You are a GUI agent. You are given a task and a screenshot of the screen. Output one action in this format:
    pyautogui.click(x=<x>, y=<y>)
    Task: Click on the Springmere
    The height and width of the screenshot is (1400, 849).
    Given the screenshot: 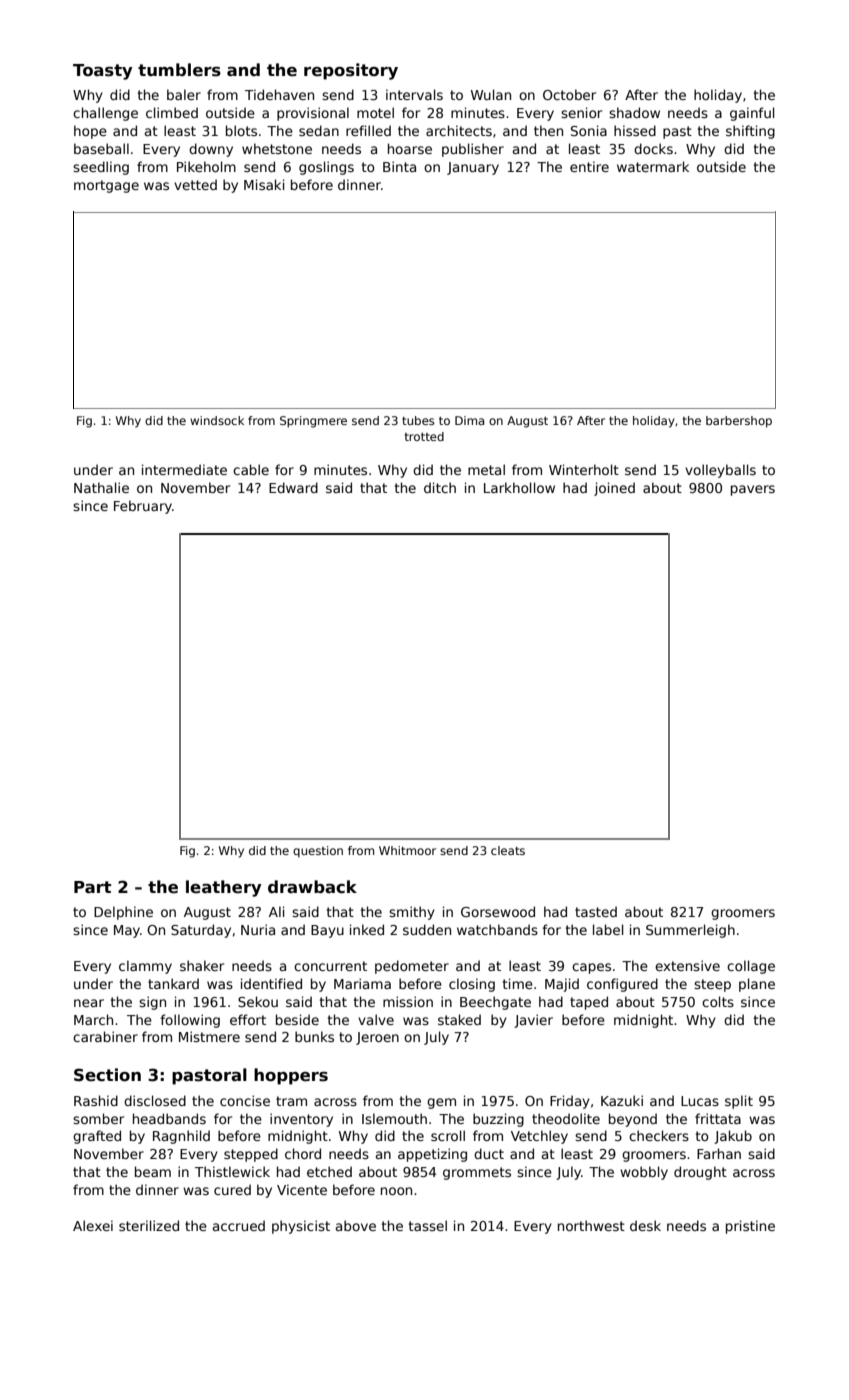 What is the action you would take?
    pyautogui.click(x=313, y=422)
